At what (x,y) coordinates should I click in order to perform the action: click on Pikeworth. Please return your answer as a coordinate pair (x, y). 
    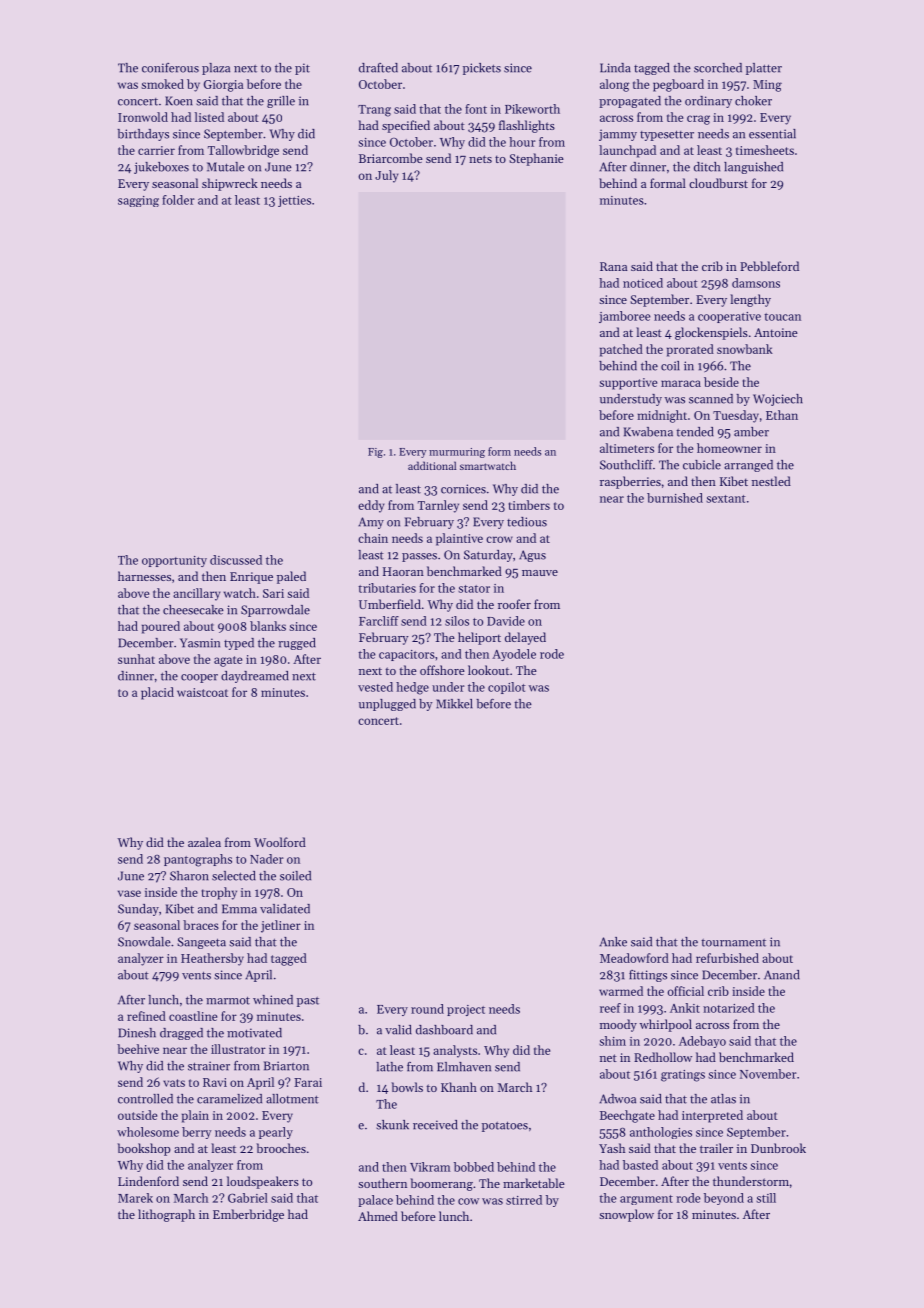
    Looking at the image, I should click on (532, 109).
